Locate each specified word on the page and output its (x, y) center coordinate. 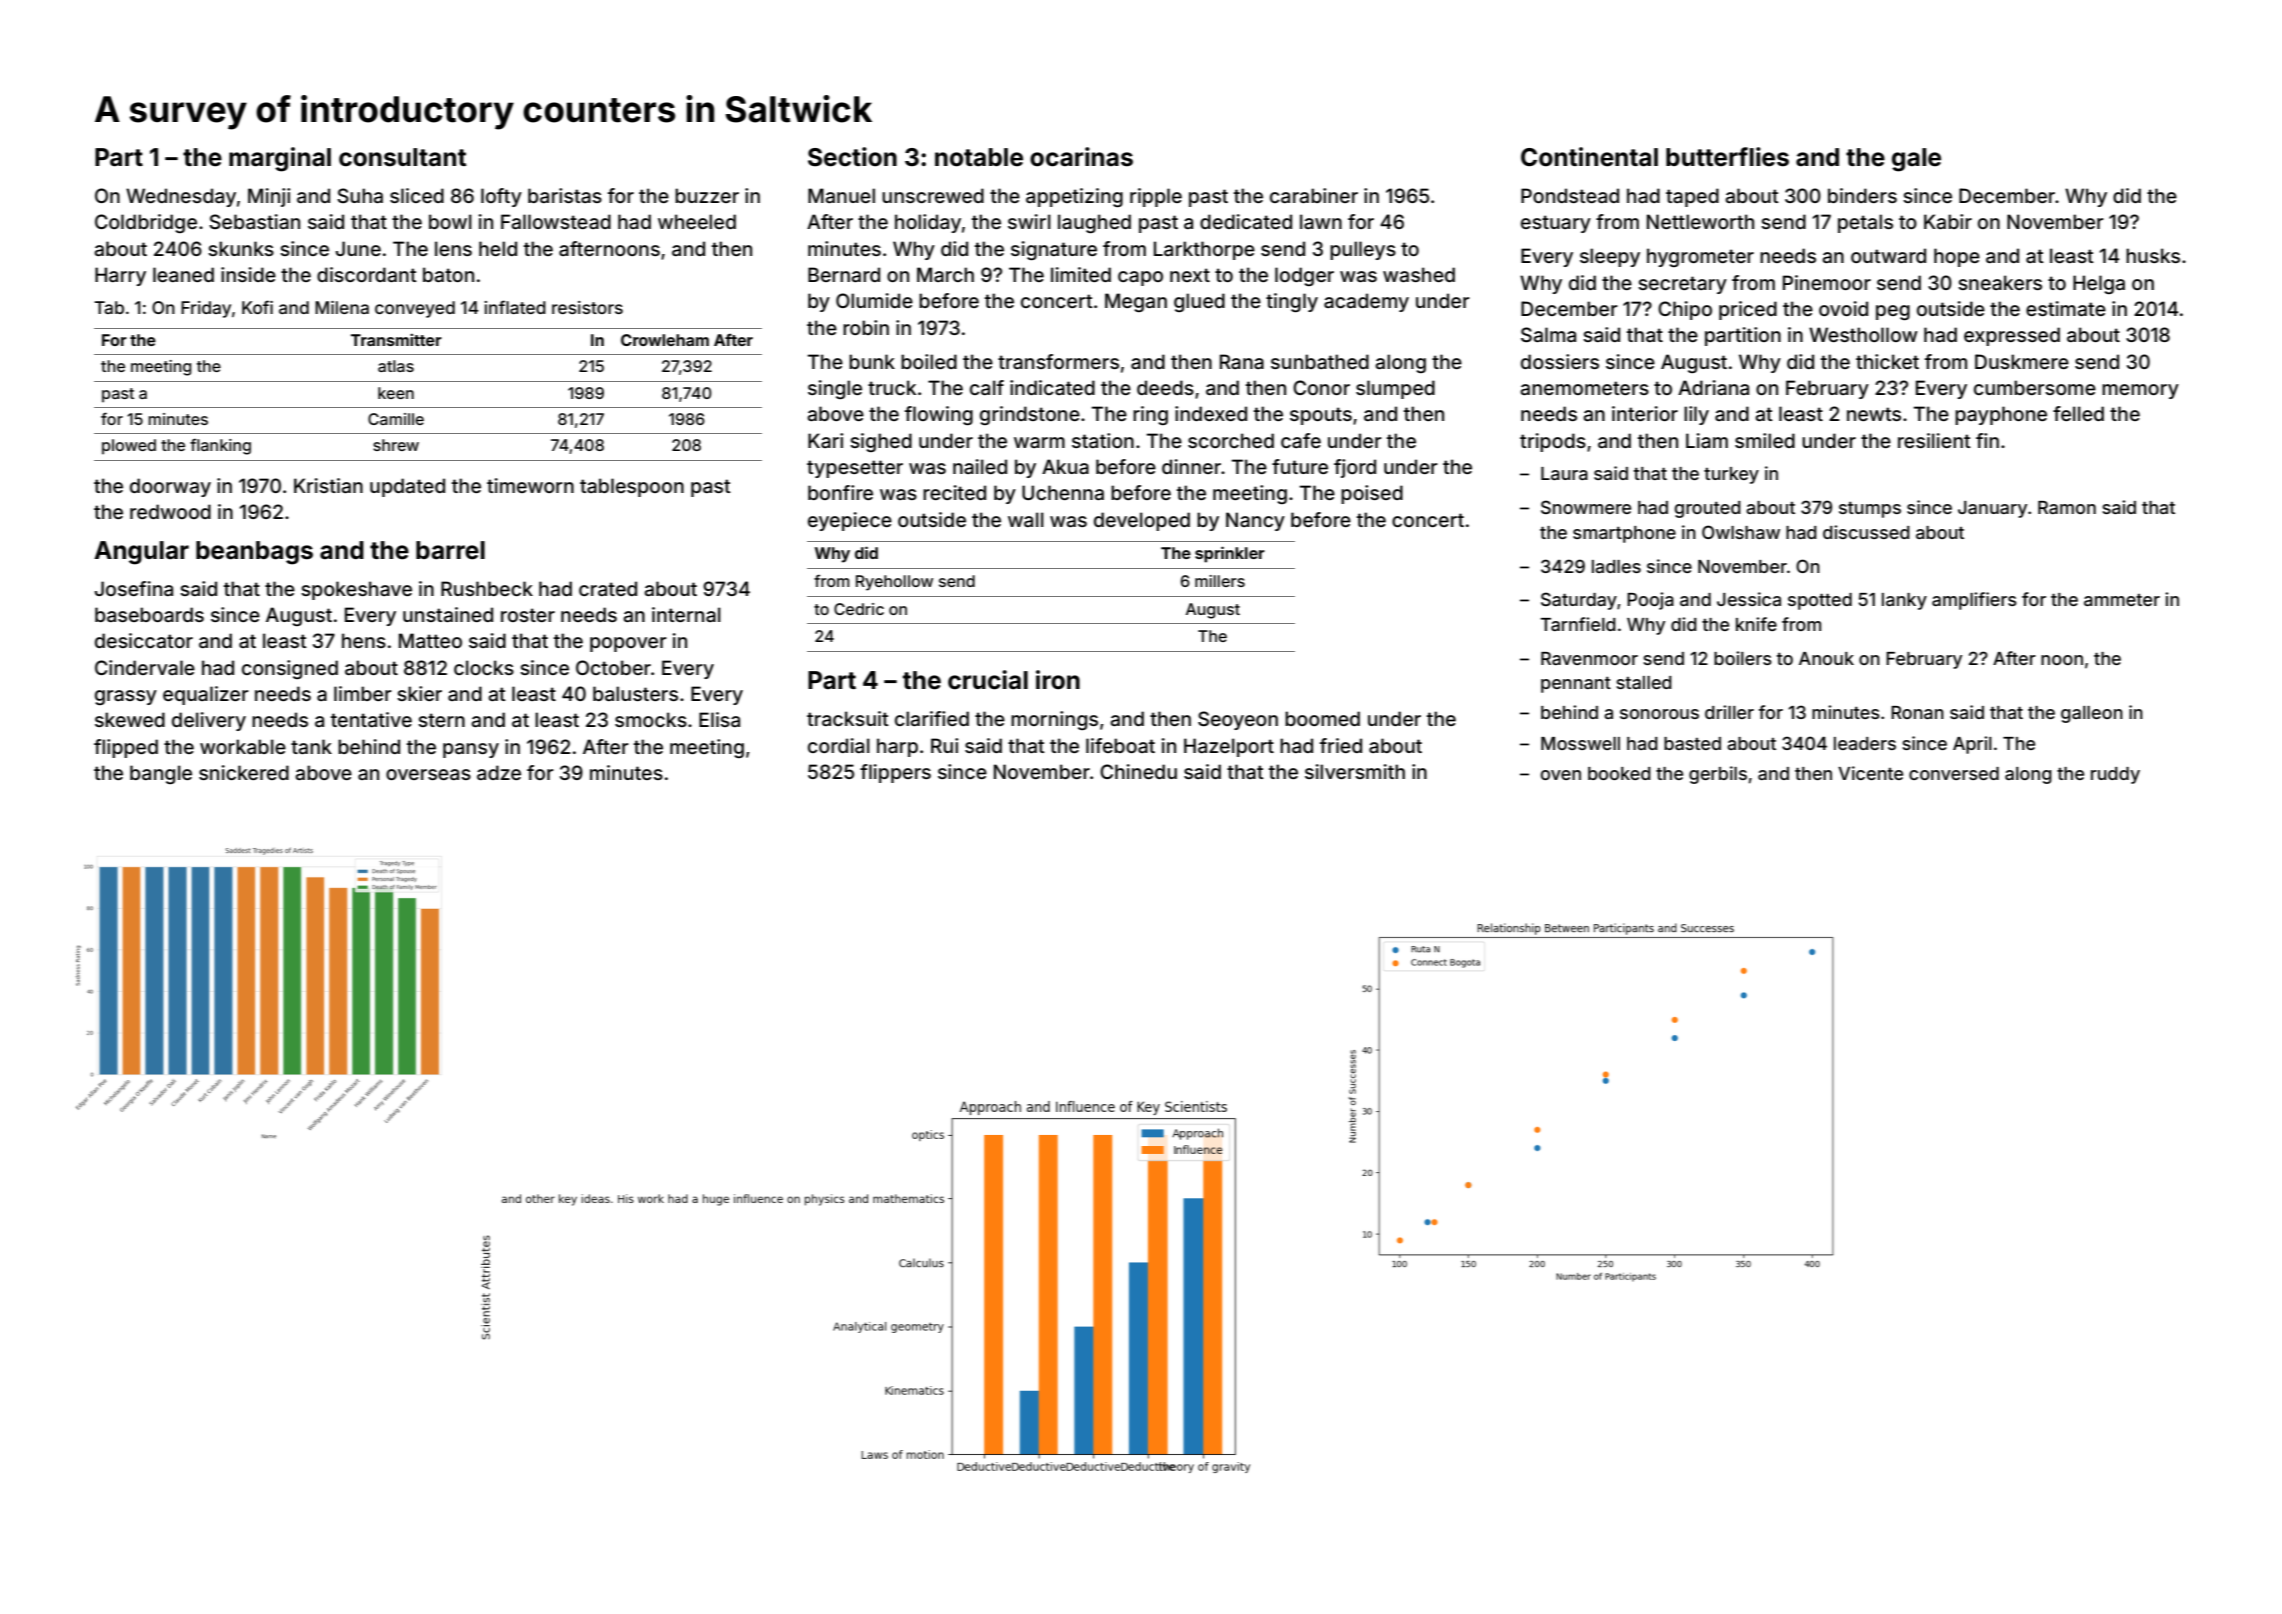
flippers (895, 773)
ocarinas (1081, 157)
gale (1916, 160)
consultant (402, 157)
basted (1692, 743)
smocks (651, 719)
